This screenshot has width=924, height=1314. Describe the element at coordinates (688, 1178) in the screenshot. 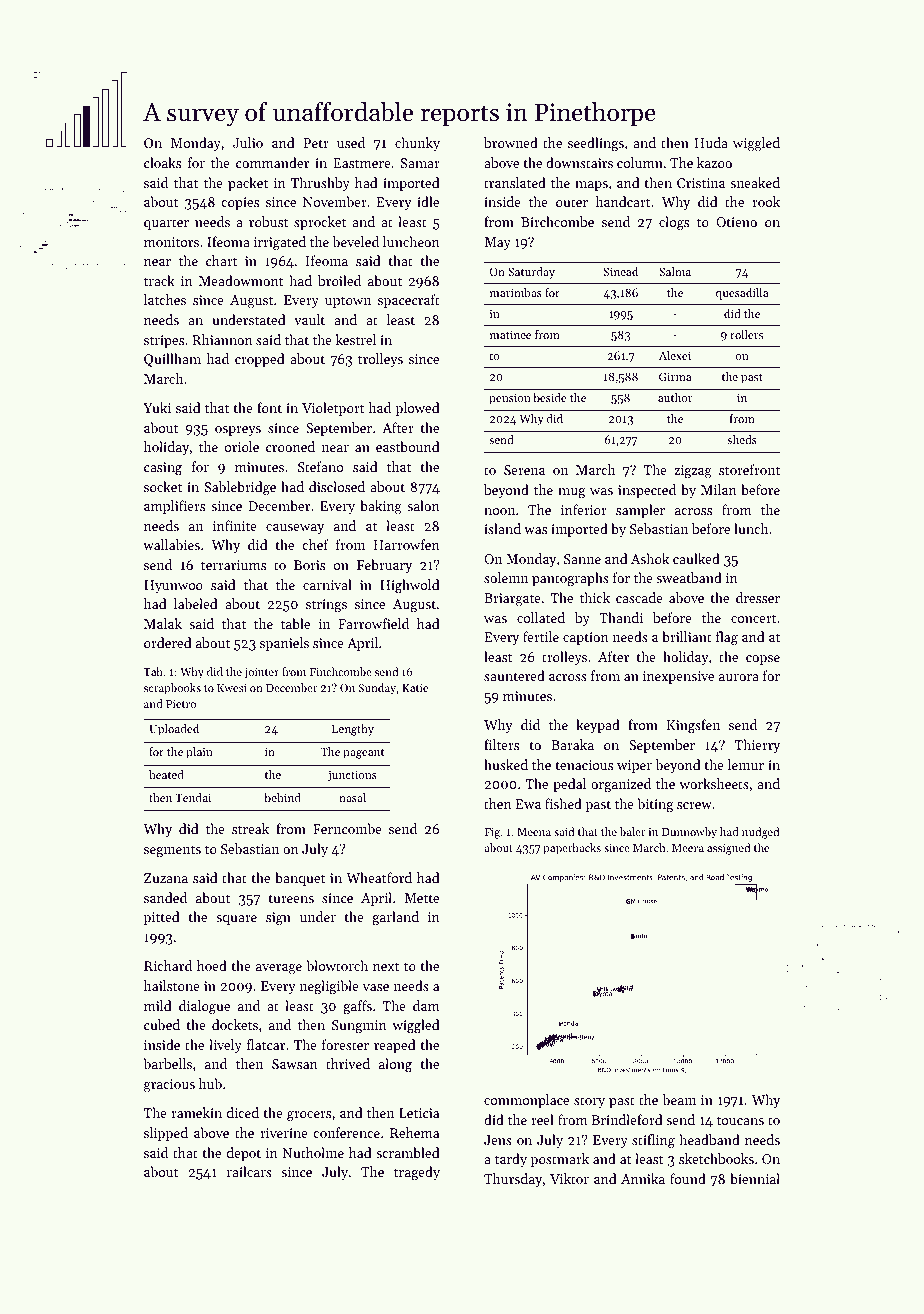

I see `found` at that location.
